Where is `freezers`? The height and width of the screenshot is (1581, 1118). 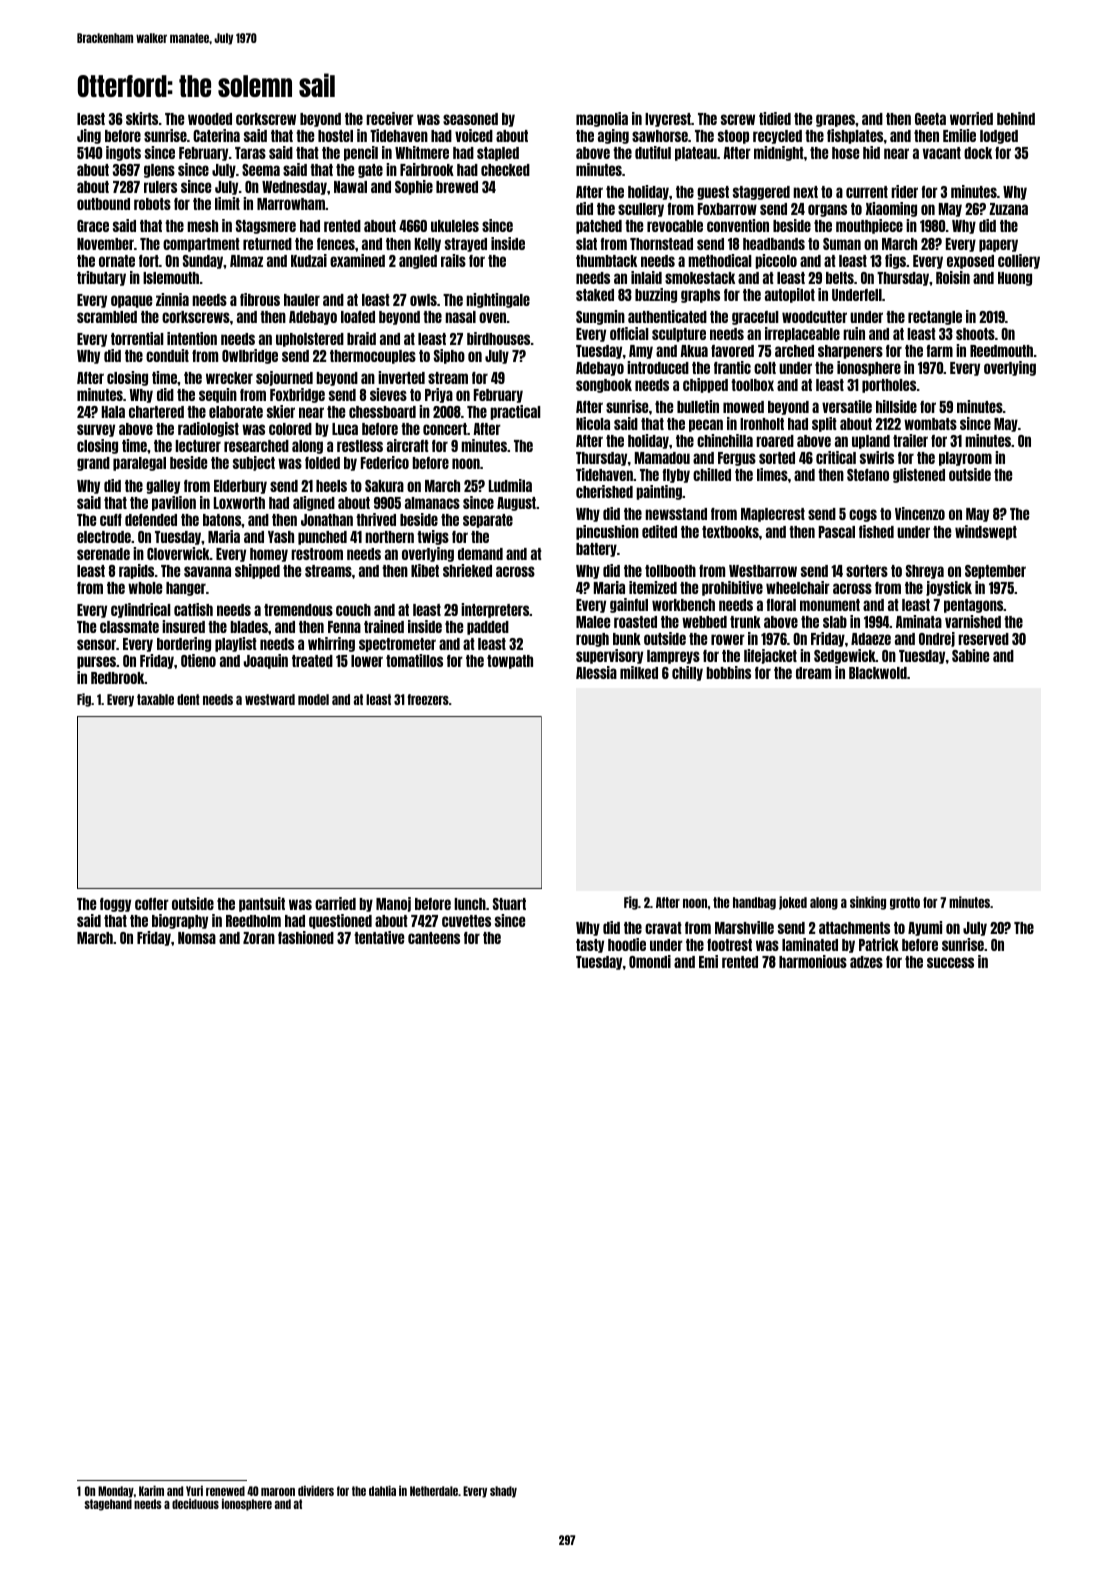
freezers is located at coordinates (428, 699).
